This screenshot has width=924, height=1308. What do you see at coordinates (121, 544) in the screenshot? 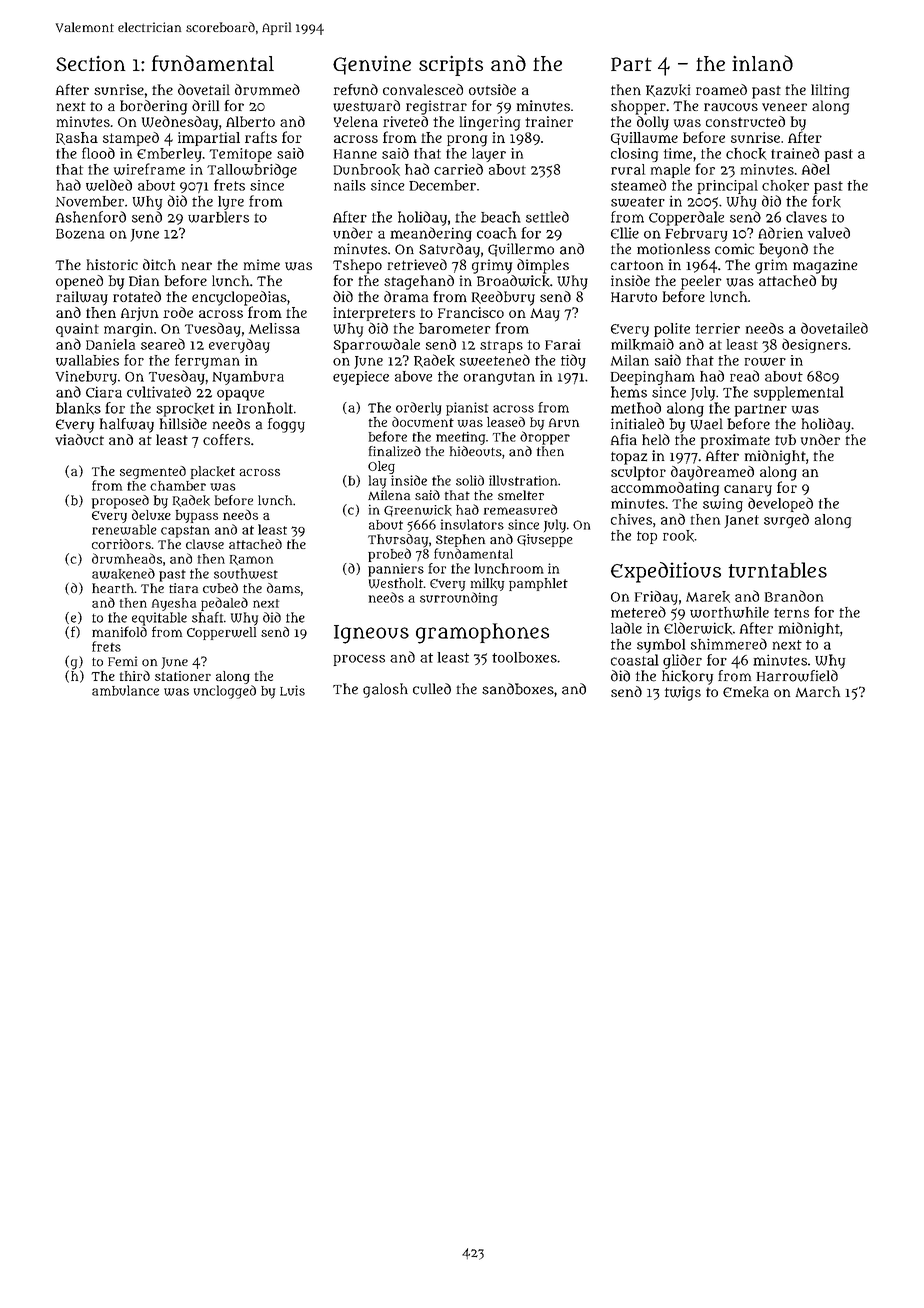
I see `corridors` at bounding box center [121, 544].
